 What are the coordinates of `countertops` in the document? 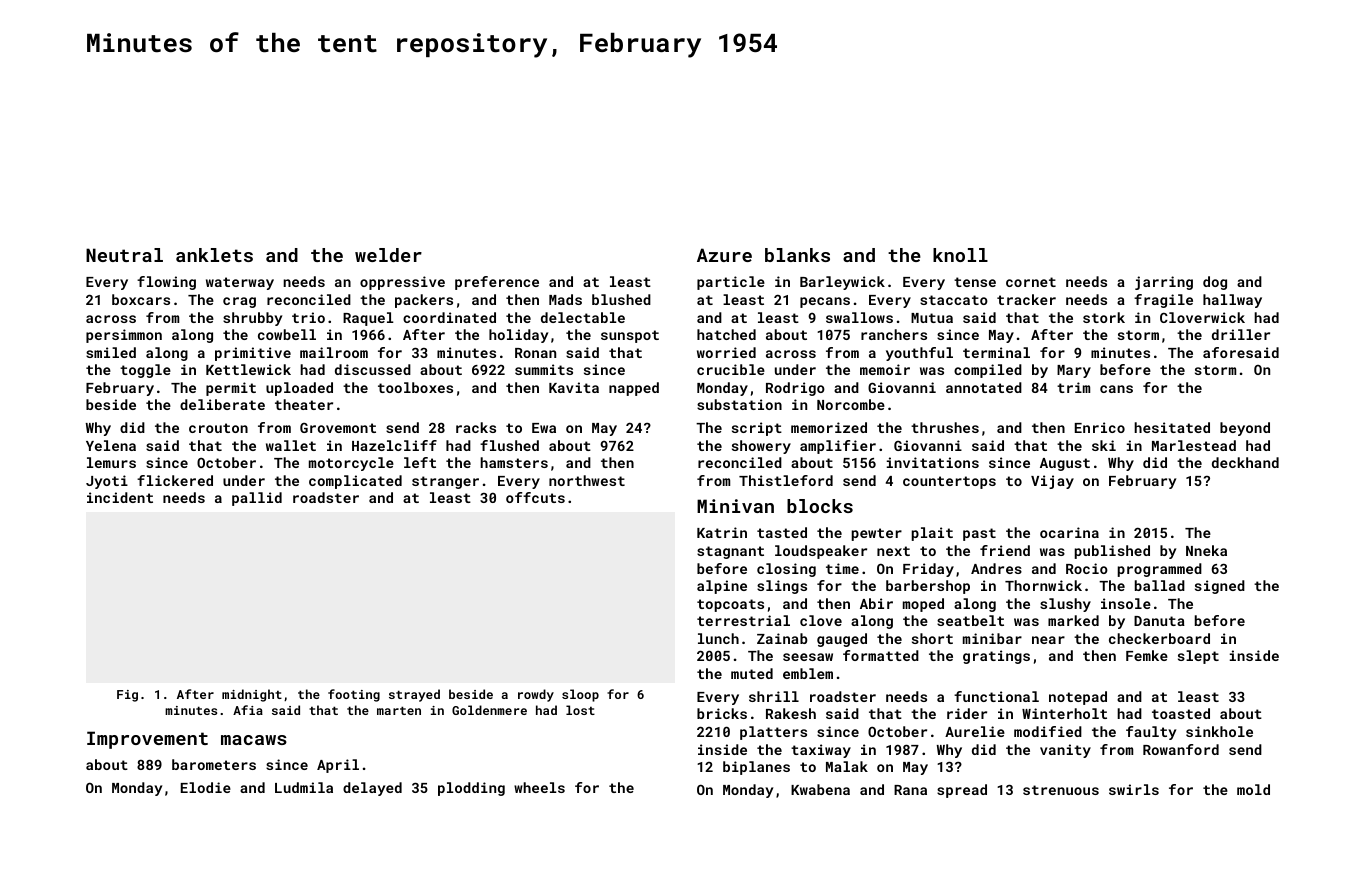 It's located at (949, 482).
